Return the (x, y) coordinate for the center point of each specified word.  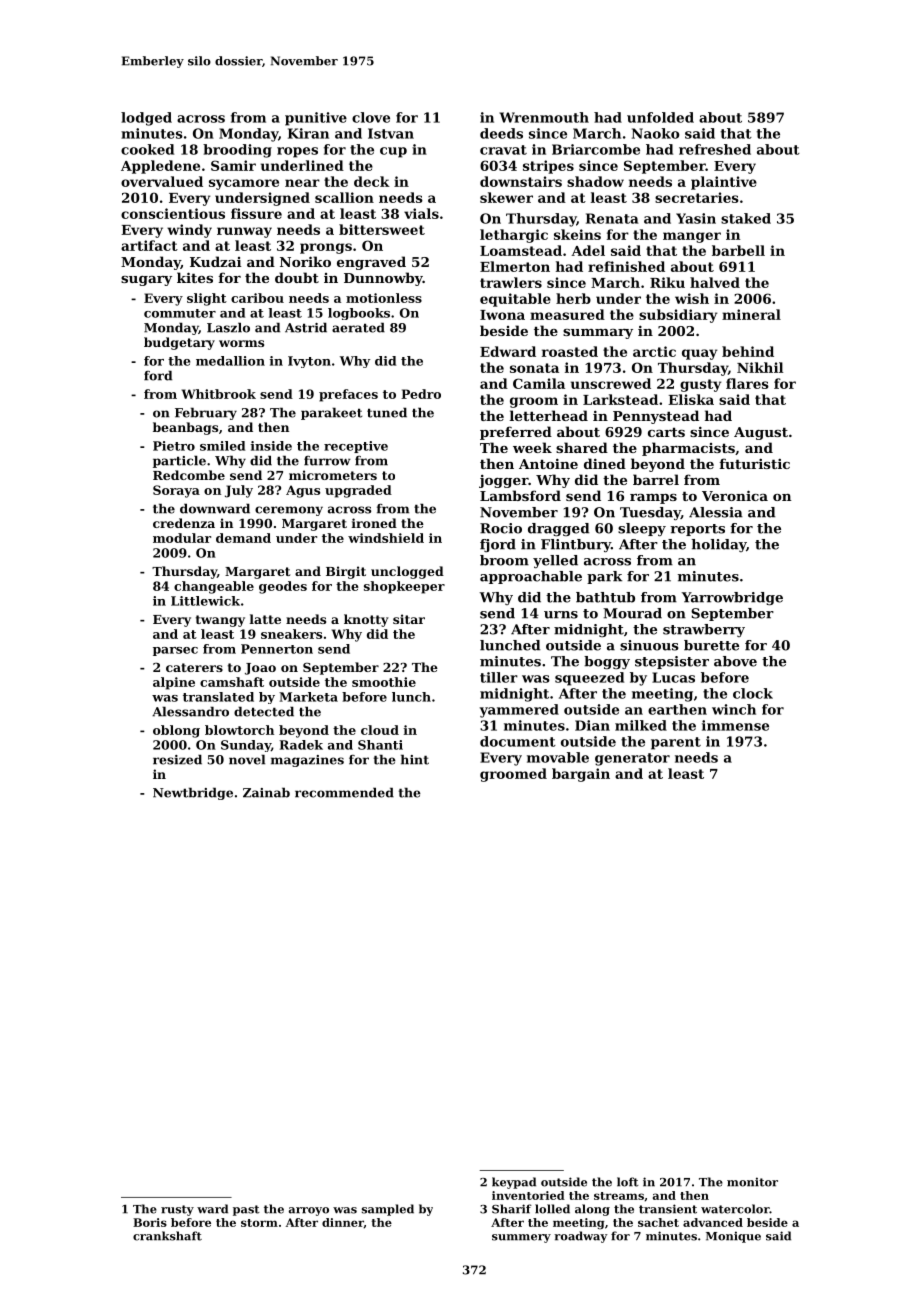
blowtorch (239, 730)
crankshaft (167, 1236)
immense (735, 725)
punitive (316, 119)
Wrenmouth (544, 117)
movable (558, 757)
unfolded (660, 117)
